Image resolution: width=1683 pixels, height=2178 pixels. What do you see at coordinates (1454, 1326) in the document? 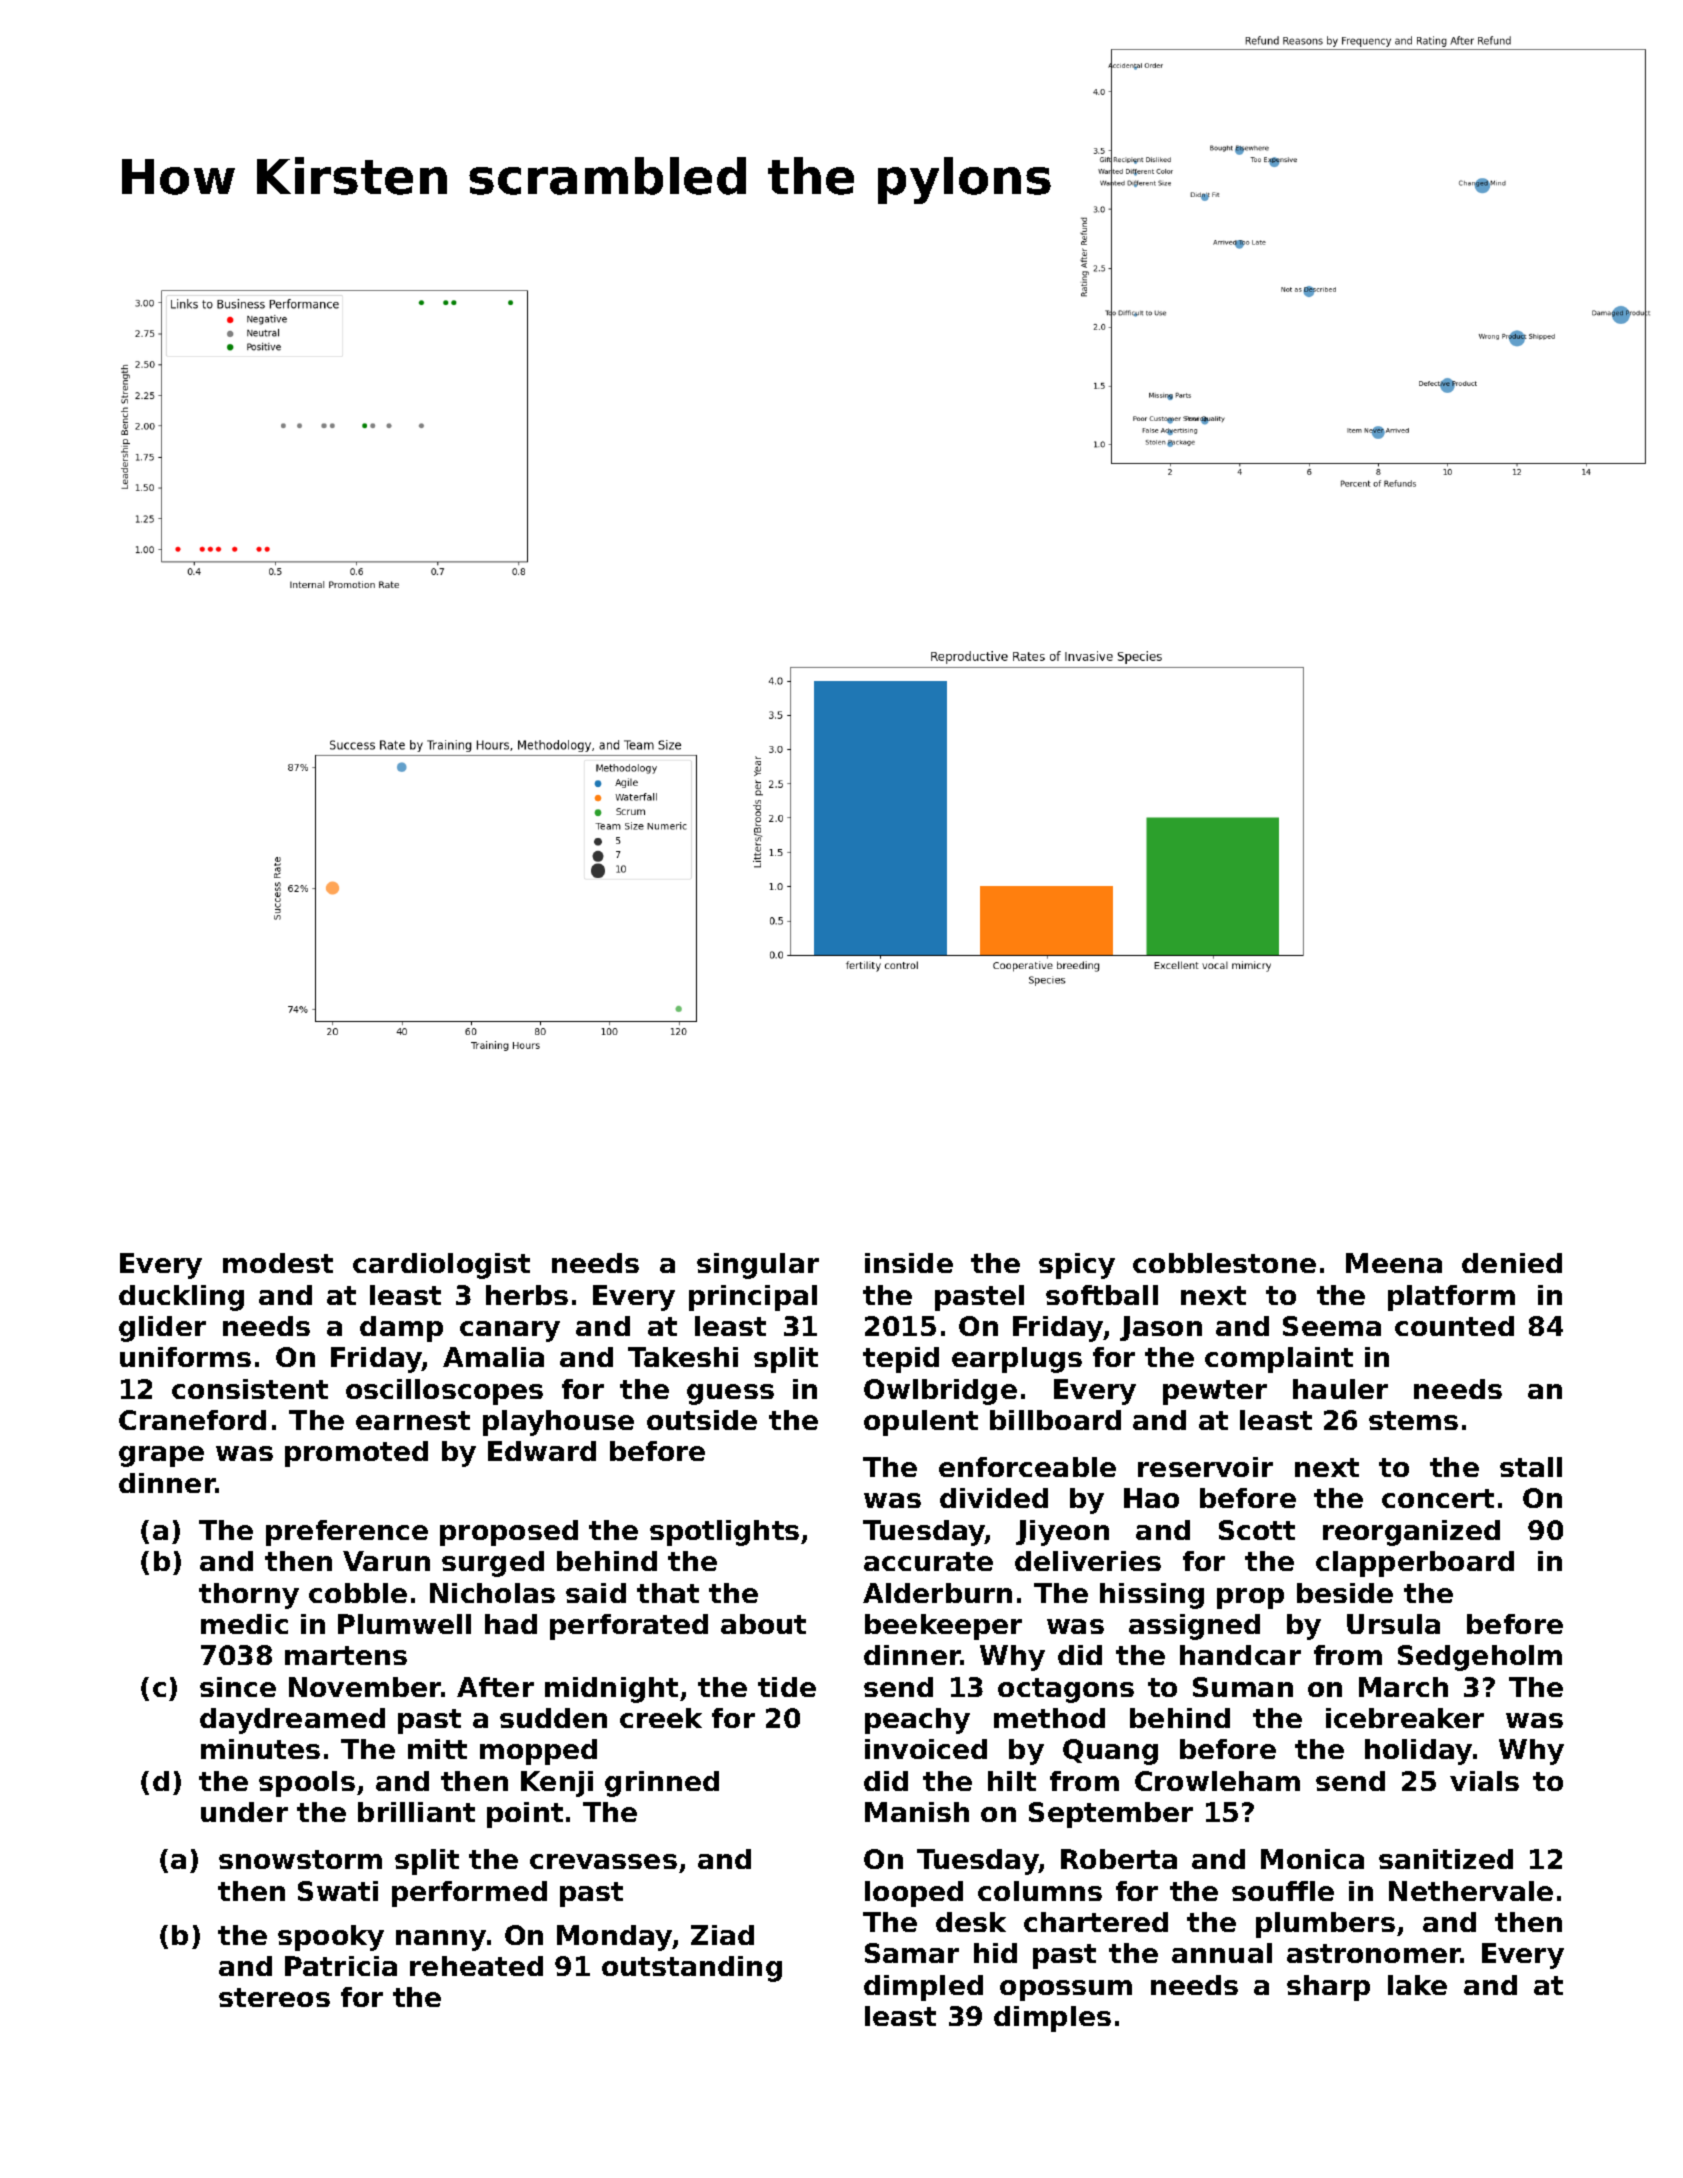
I see `counted` at bounding box center [1454, 1326].
